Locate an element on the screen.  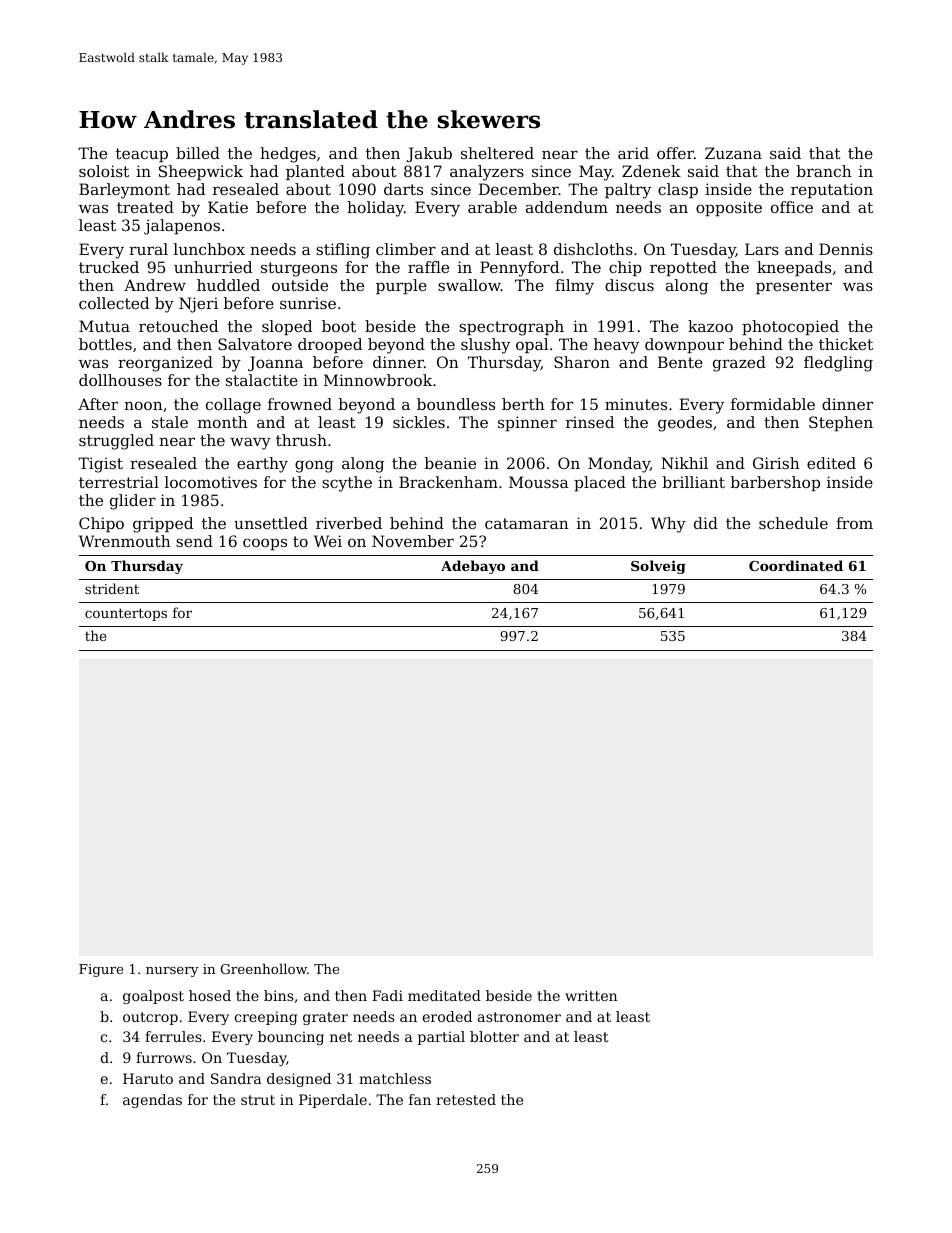
sheltered is located at coordinates (497, 153).
